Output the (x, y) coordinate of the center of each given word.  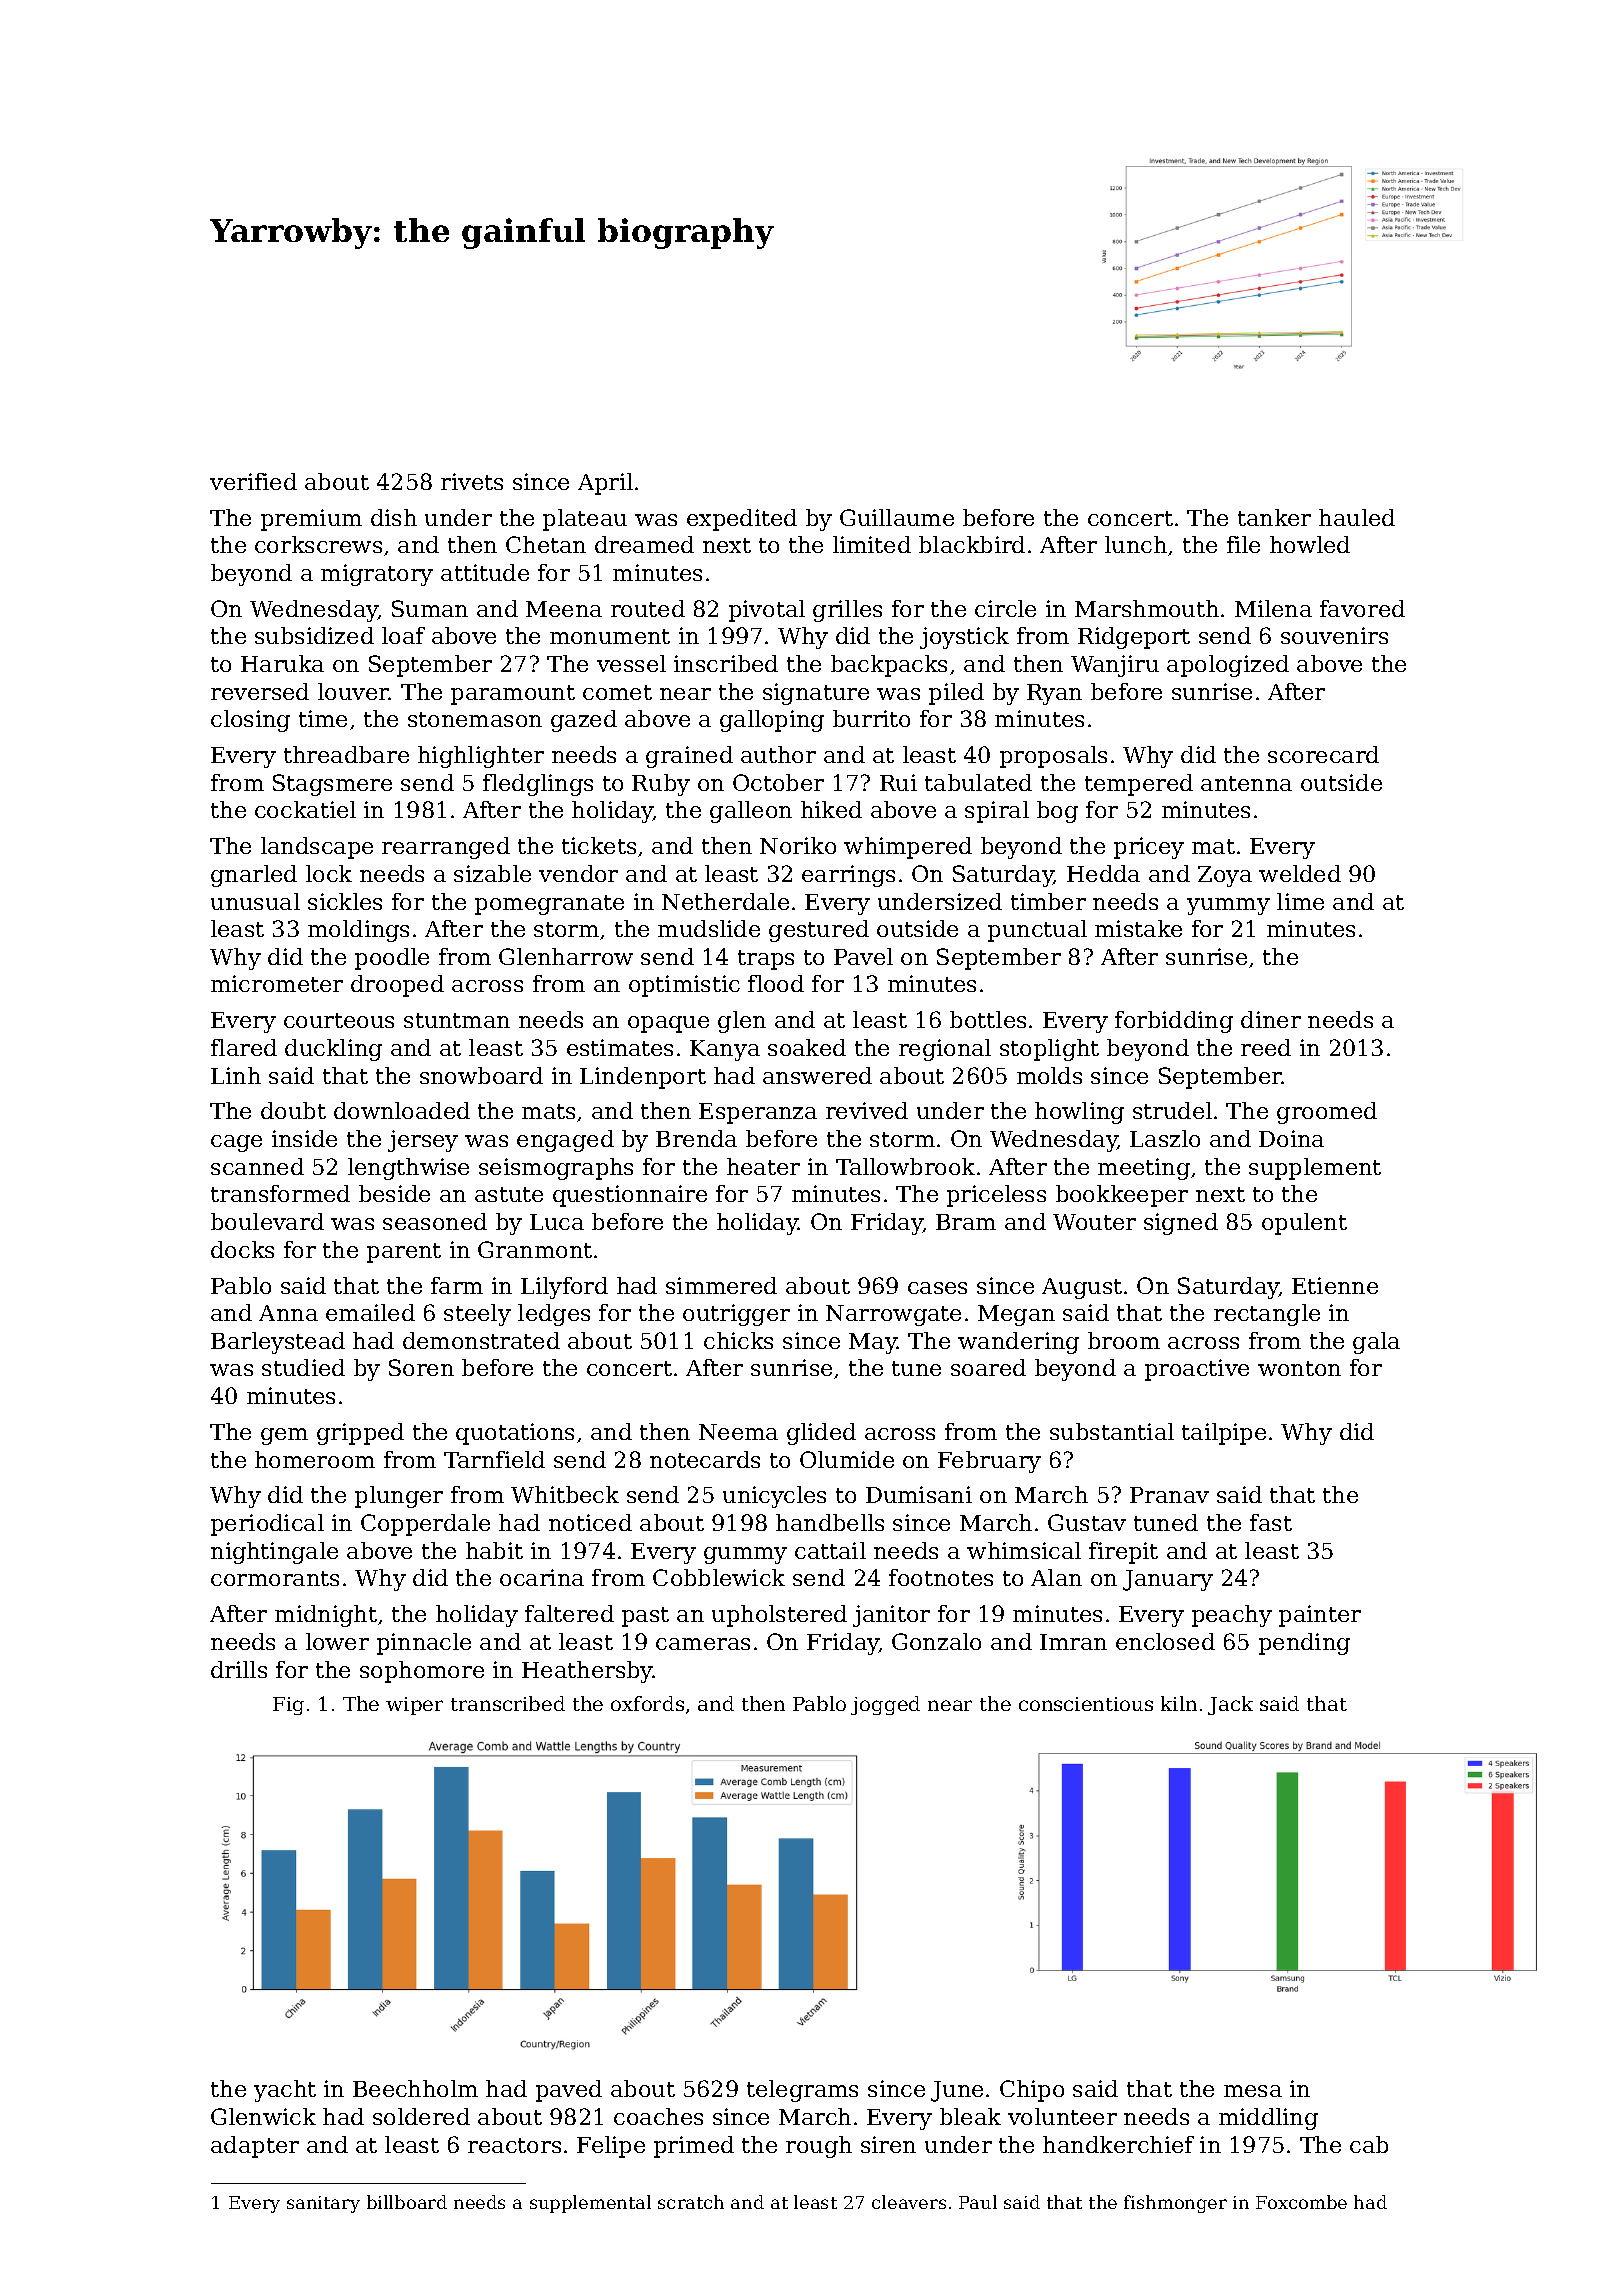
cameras (703, 1644)
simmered (721, 1285)
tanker (1274, 517)
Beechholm (415, 2088)
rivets (472, 481)
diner (1271, 1019)
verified (253, 481)
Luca (557, 1222)
